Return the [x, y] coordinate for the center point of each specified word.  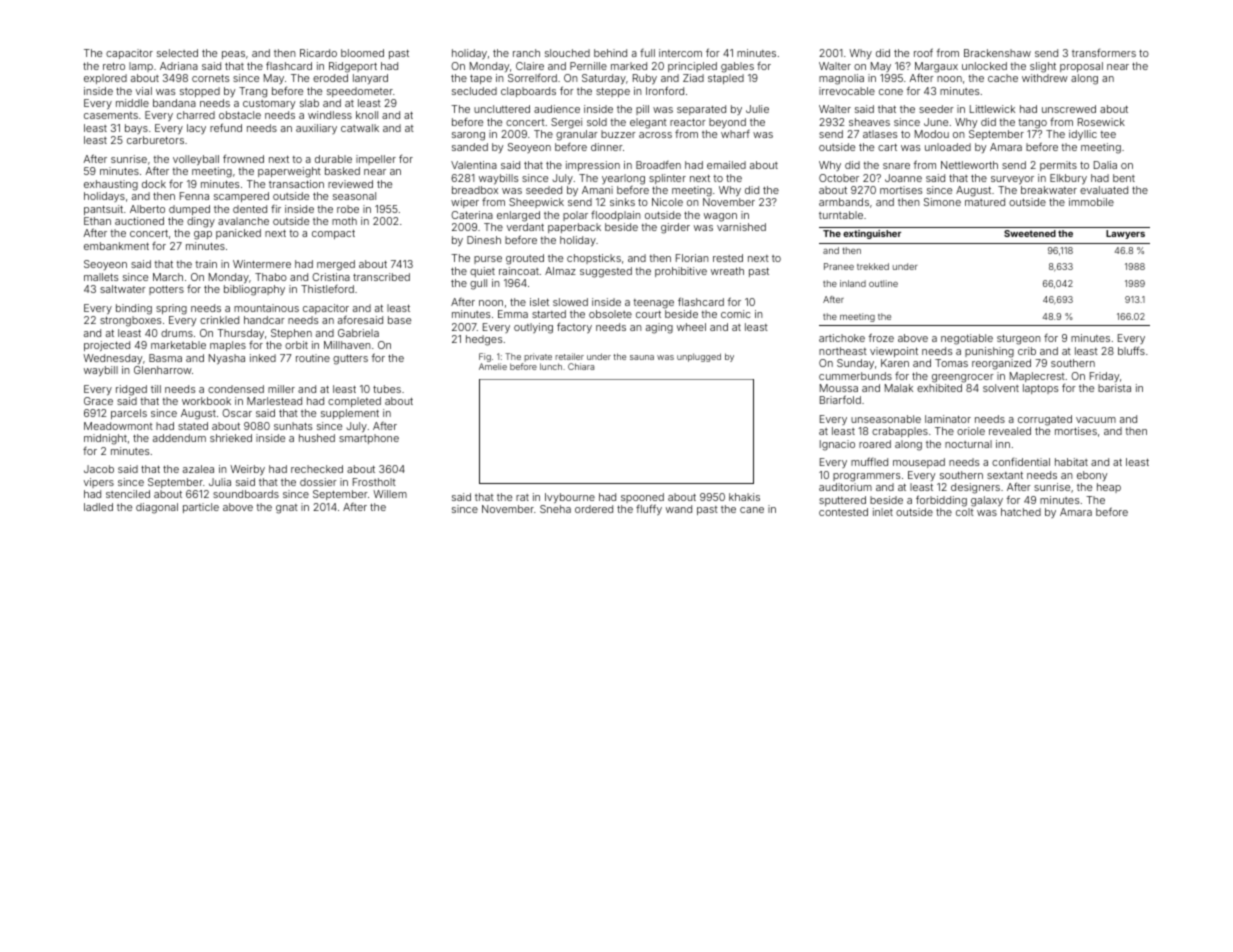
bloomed [362, 53]
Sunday [855, 364]
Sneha [555, 509]
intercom [680, 53]
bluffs [1131, 350]
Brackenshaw [997, 53]
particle [201, 508]
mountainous [266, 308]
